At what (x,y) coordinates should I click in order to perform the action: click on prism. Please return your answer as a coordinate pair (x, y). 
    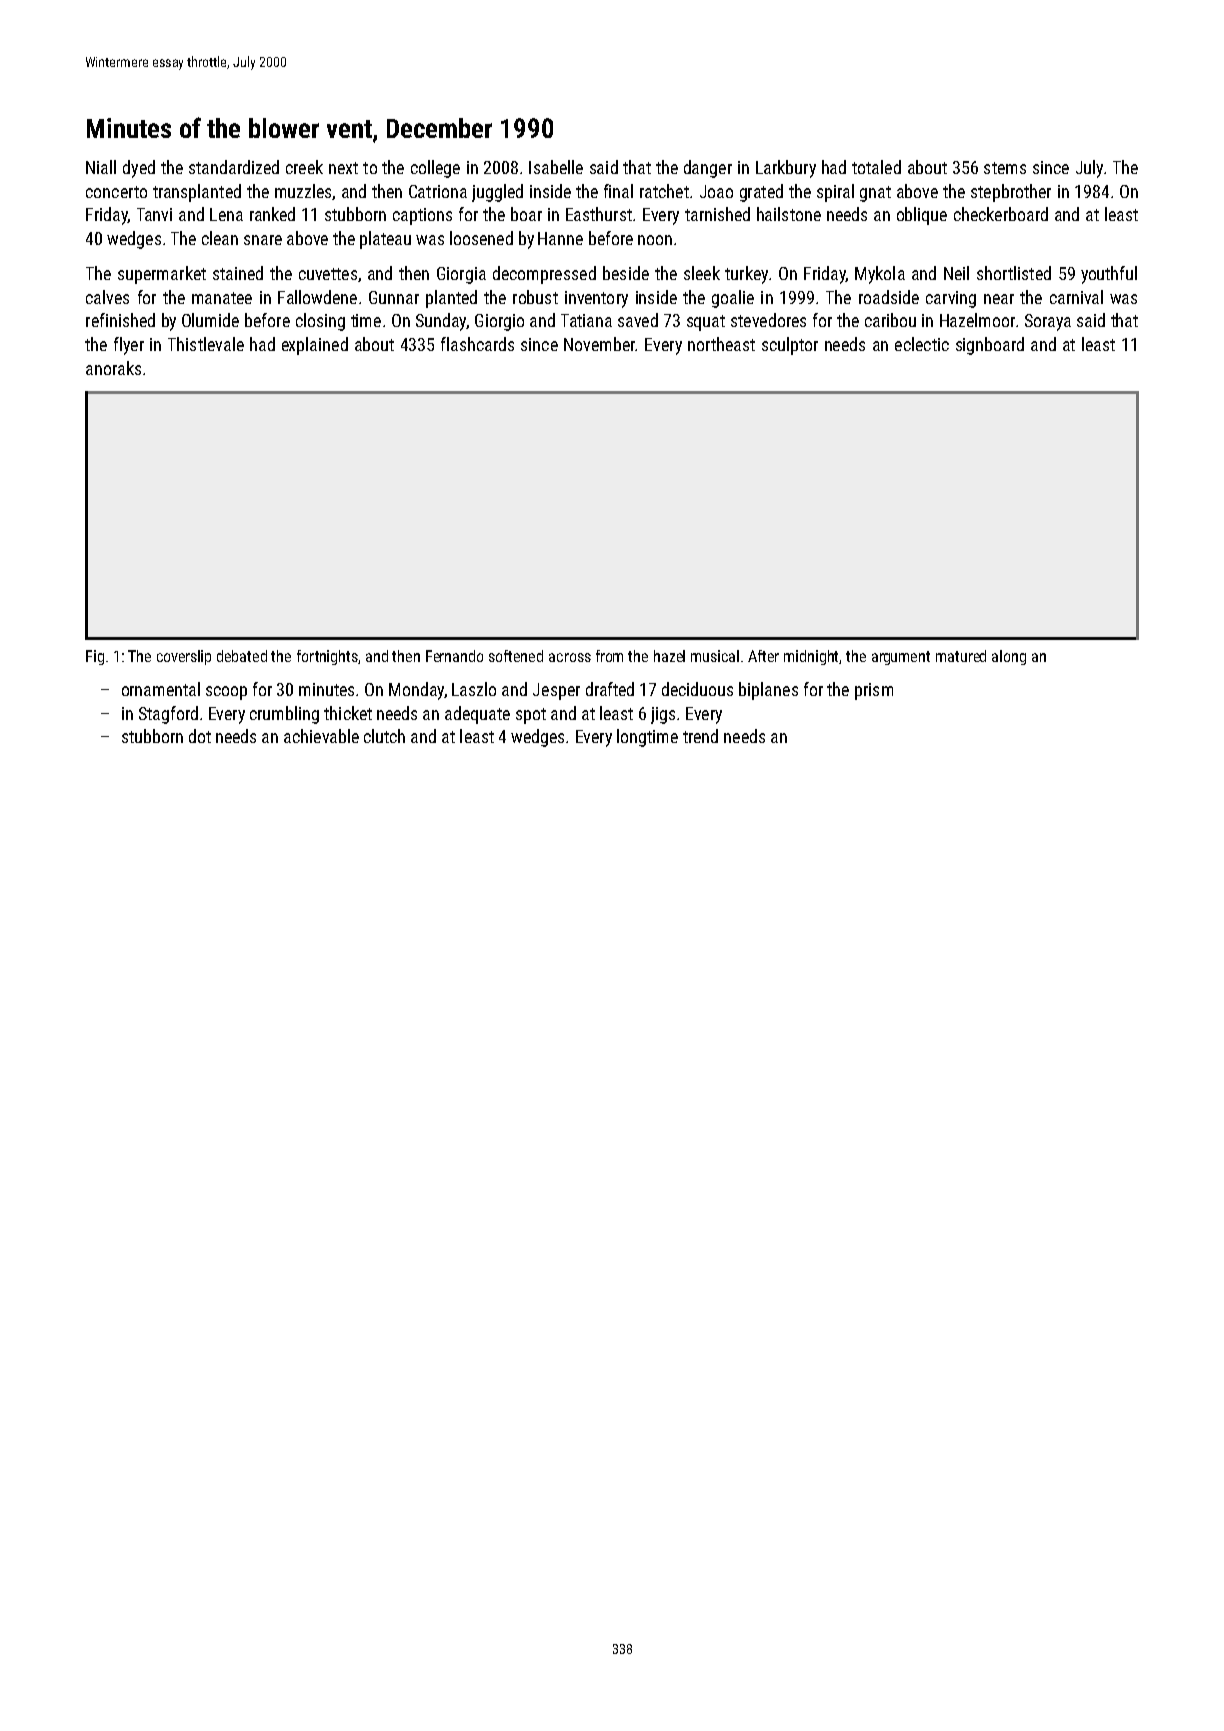
    Looking at the image, I should click on (874, 691).
